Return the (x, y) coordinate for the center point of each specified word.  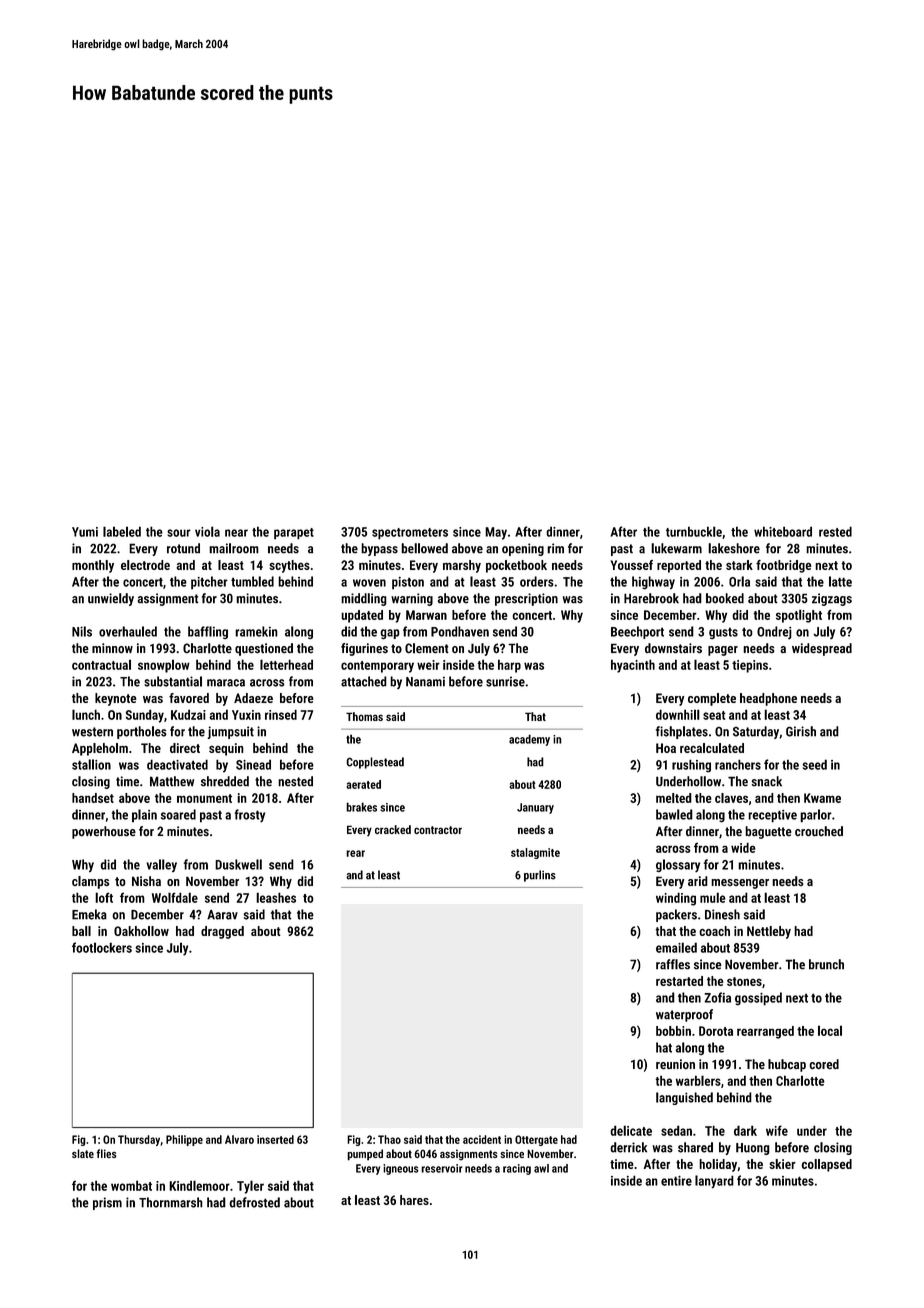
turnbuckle (694, 531)
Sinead (253, 764)
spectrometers (410, 534)
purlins (540, 876)
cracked (393, 829)
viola (207, 531)
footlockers (102, 947)
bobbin (673, 1031)
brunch (826, 964)
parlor (816, 816)
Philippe (184, 1140)
